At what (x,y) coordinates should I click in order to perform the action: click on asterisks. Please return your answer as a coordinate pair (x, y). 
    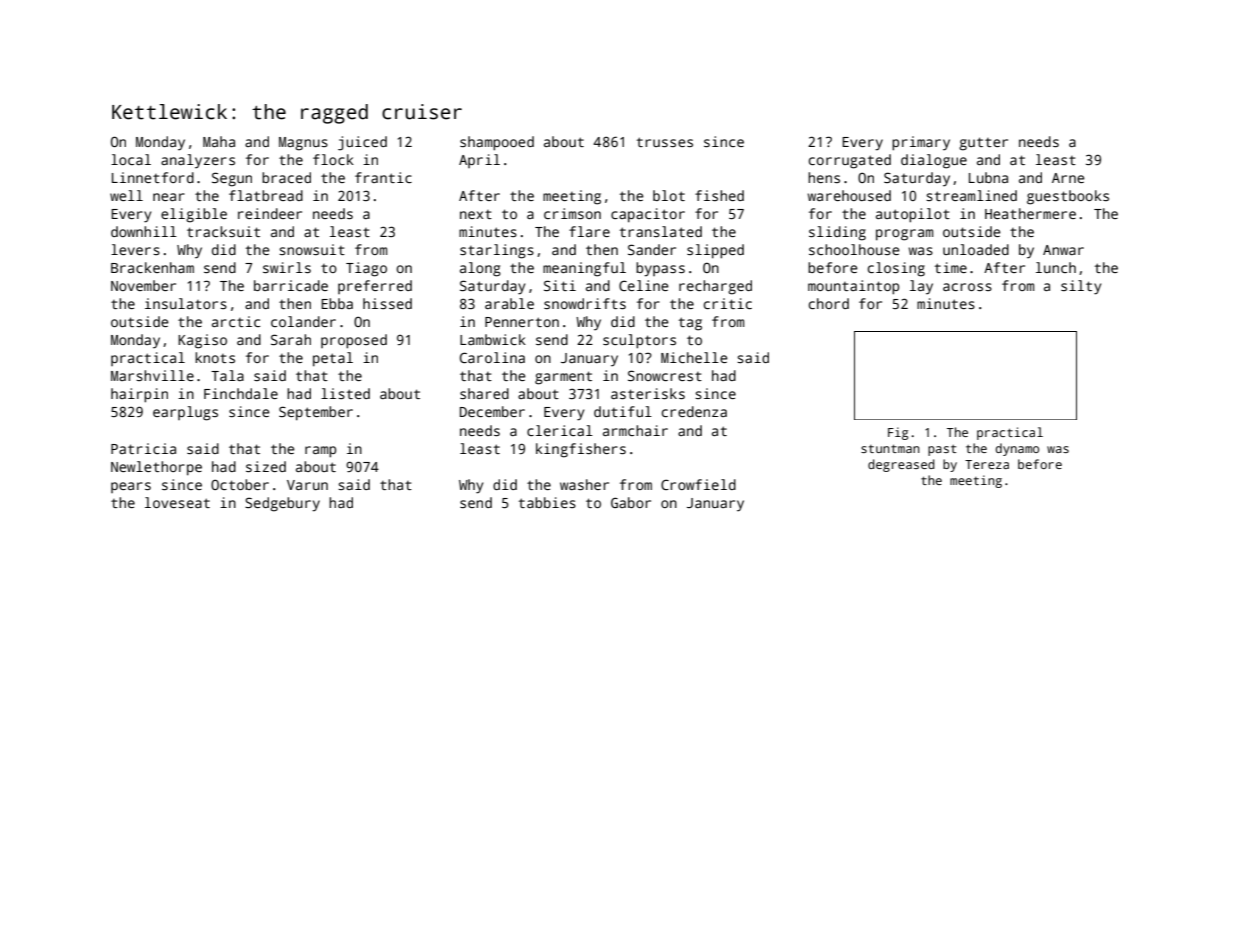
    Looking at the image, I should click on (648, 393).
